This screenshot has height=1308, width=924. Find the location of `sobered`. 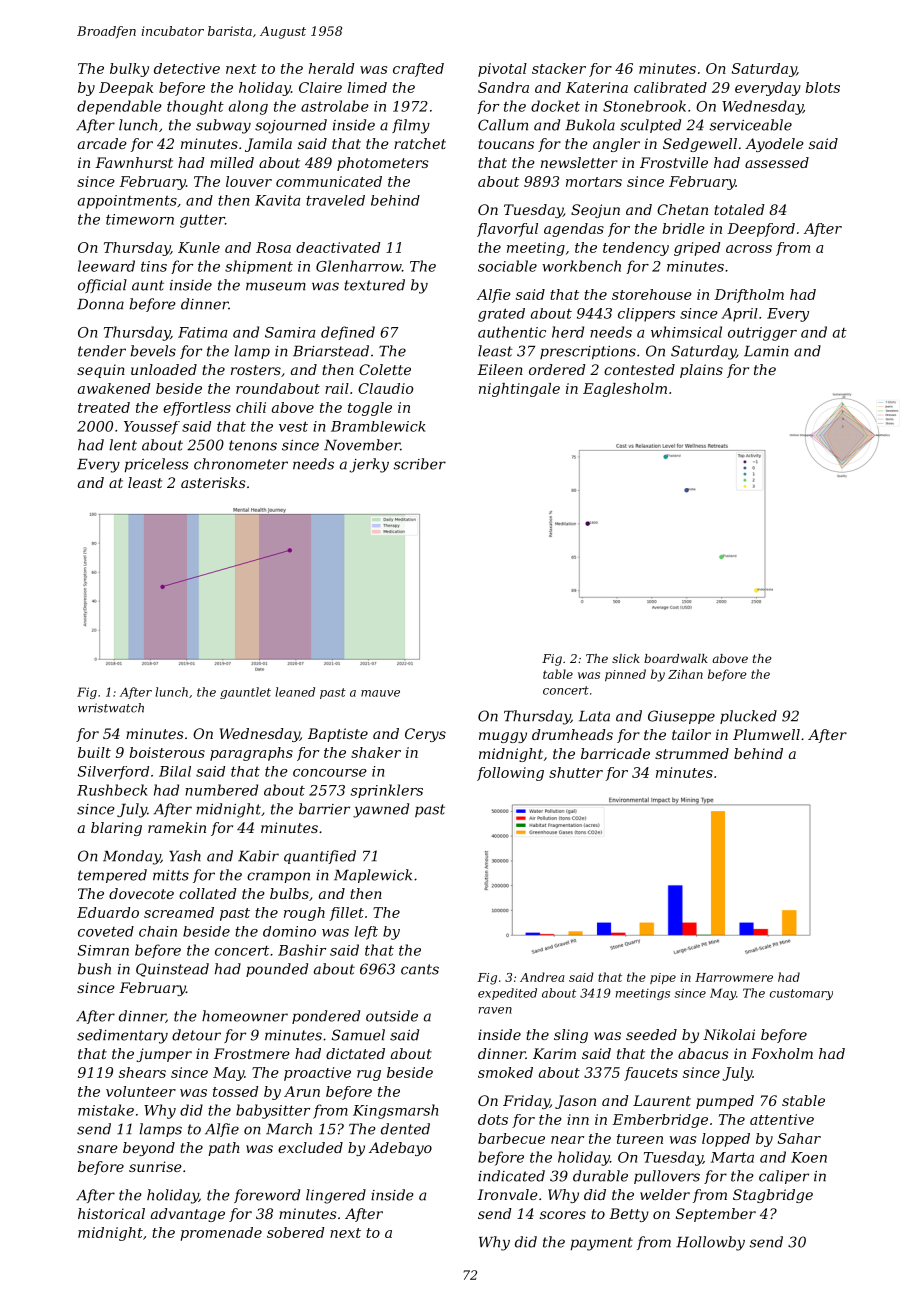

sobered is located at coordinates (295, 1232).
